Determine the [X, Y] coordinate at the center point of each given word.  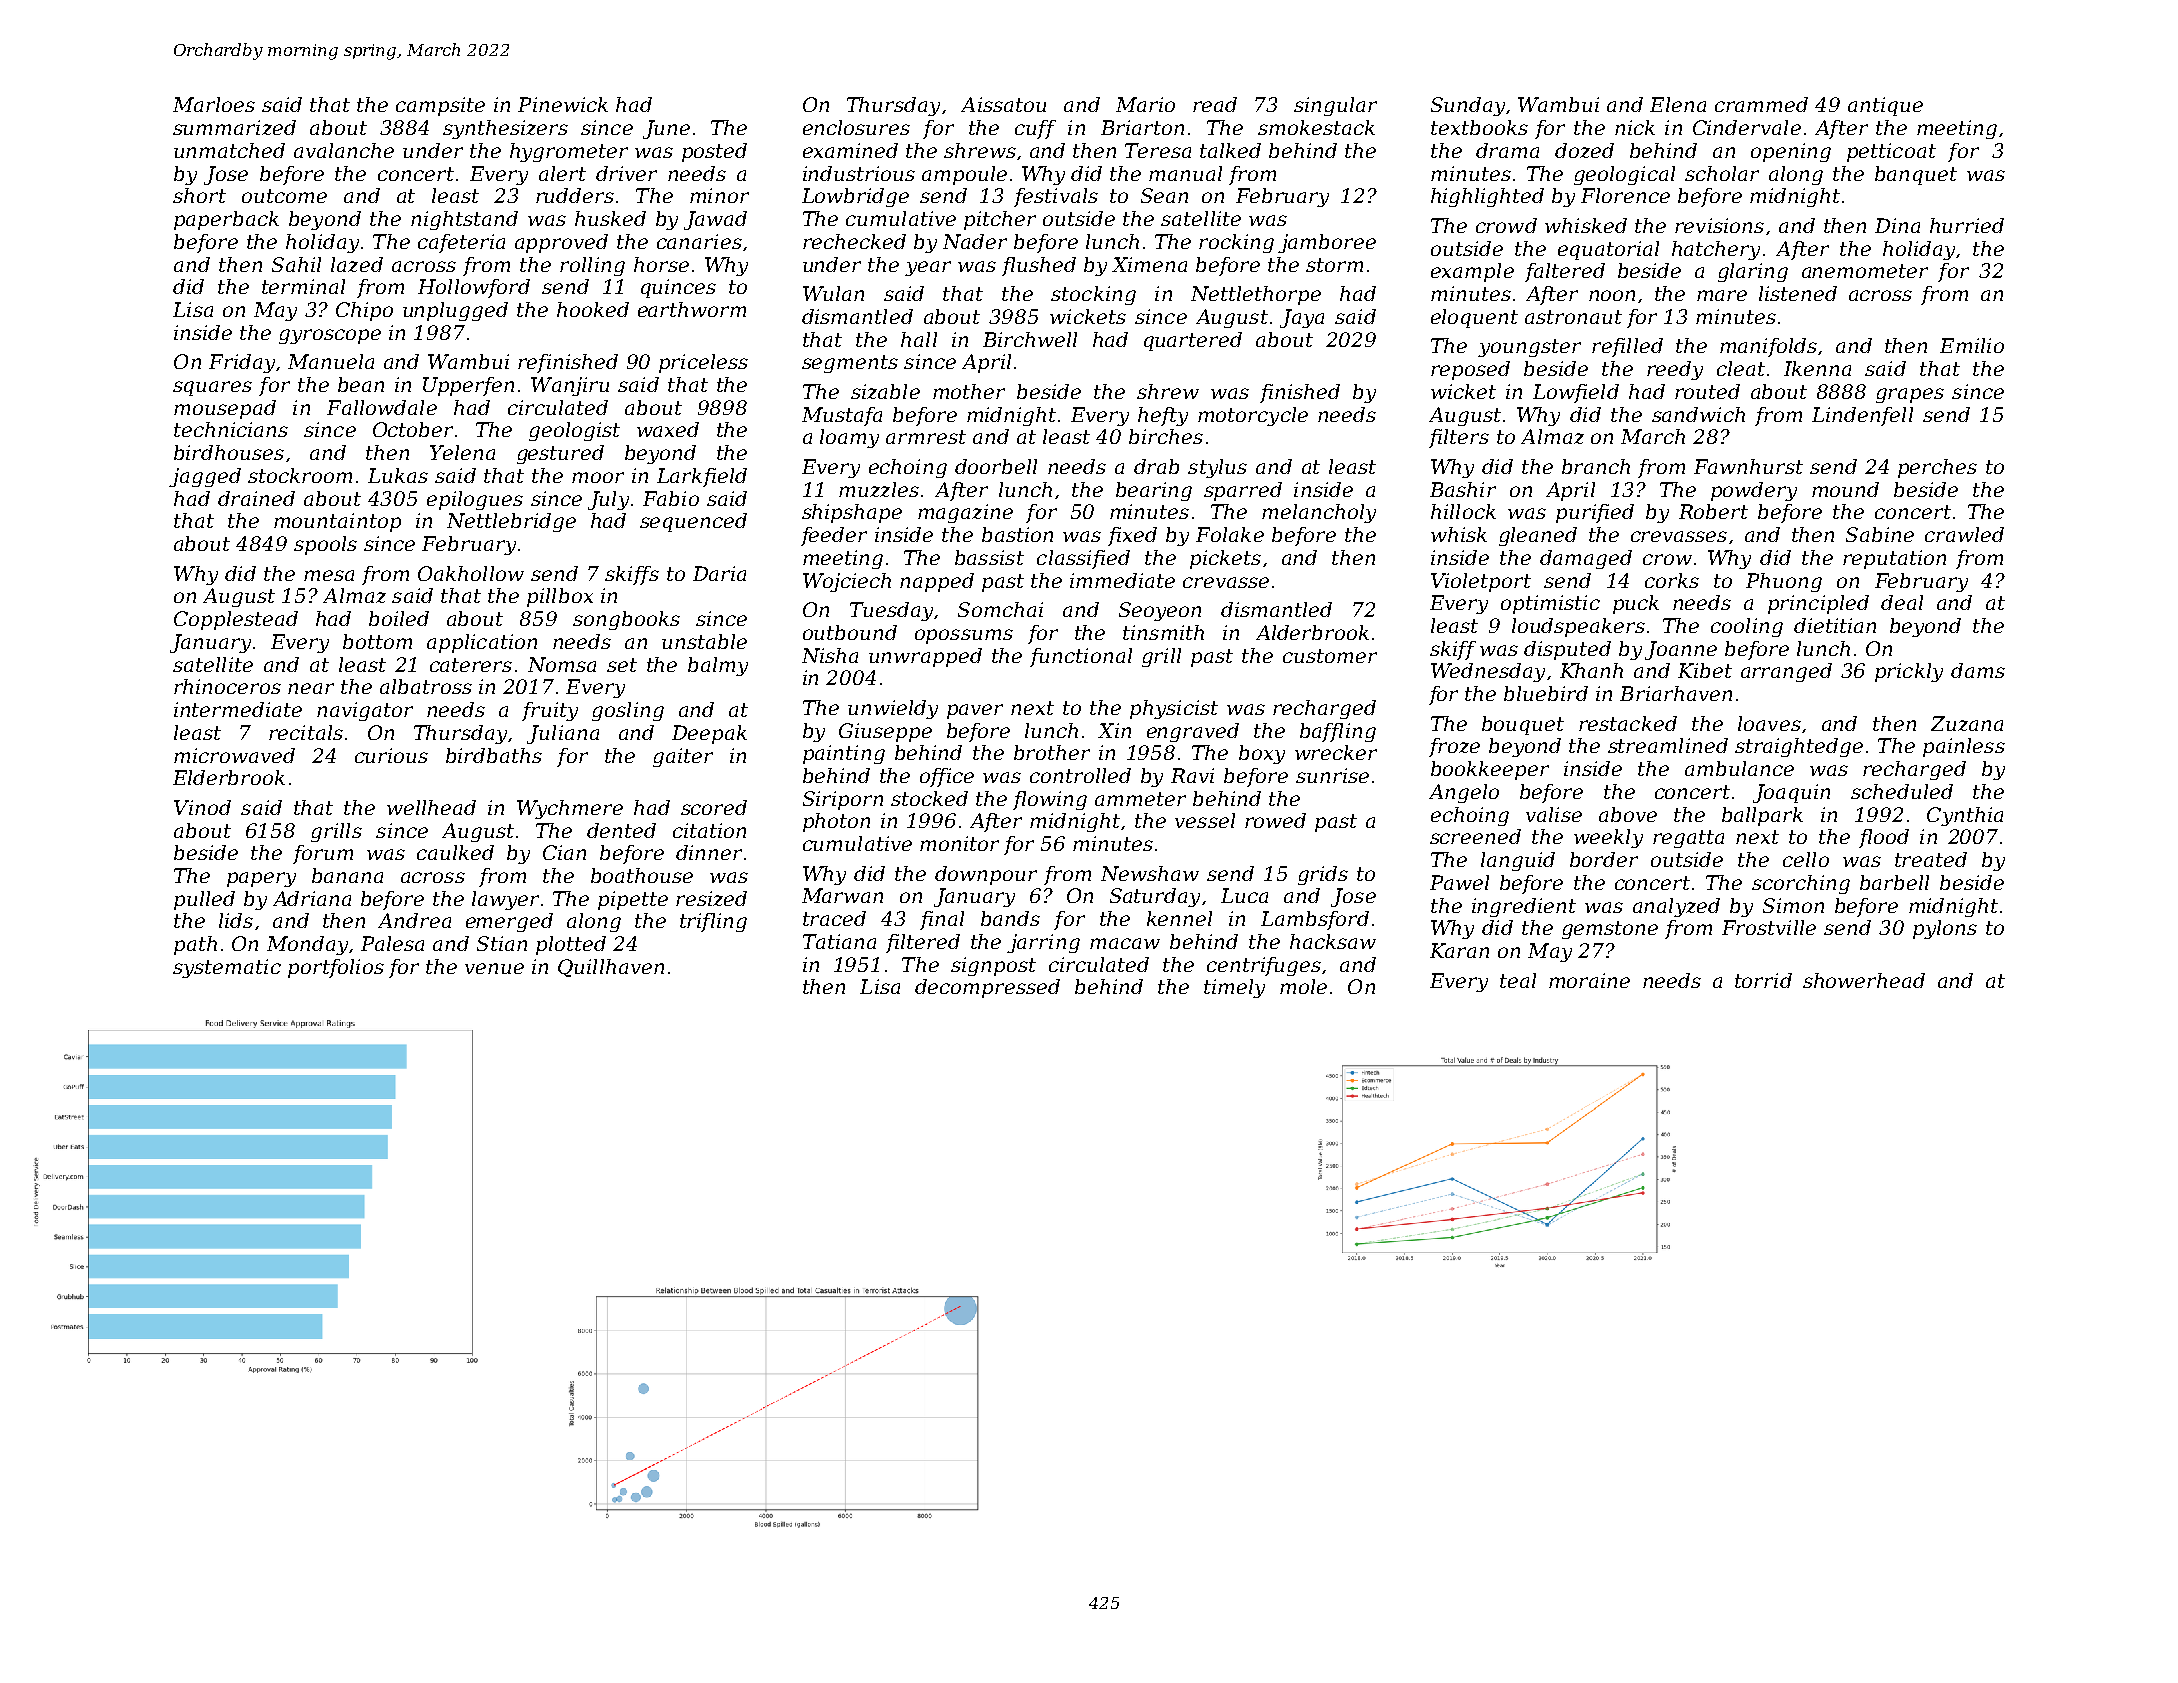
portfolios [336, 968]
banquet [1916, 175]
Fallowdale [382, 407]
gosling [628, 711]
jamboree [1327, 243]
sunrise [1332, 775]
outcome [284, 196]
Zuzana [1967, 723]
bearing [1154, 491]
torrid [1763, 980]
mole [1303, 986]
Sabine [1880, 534]
